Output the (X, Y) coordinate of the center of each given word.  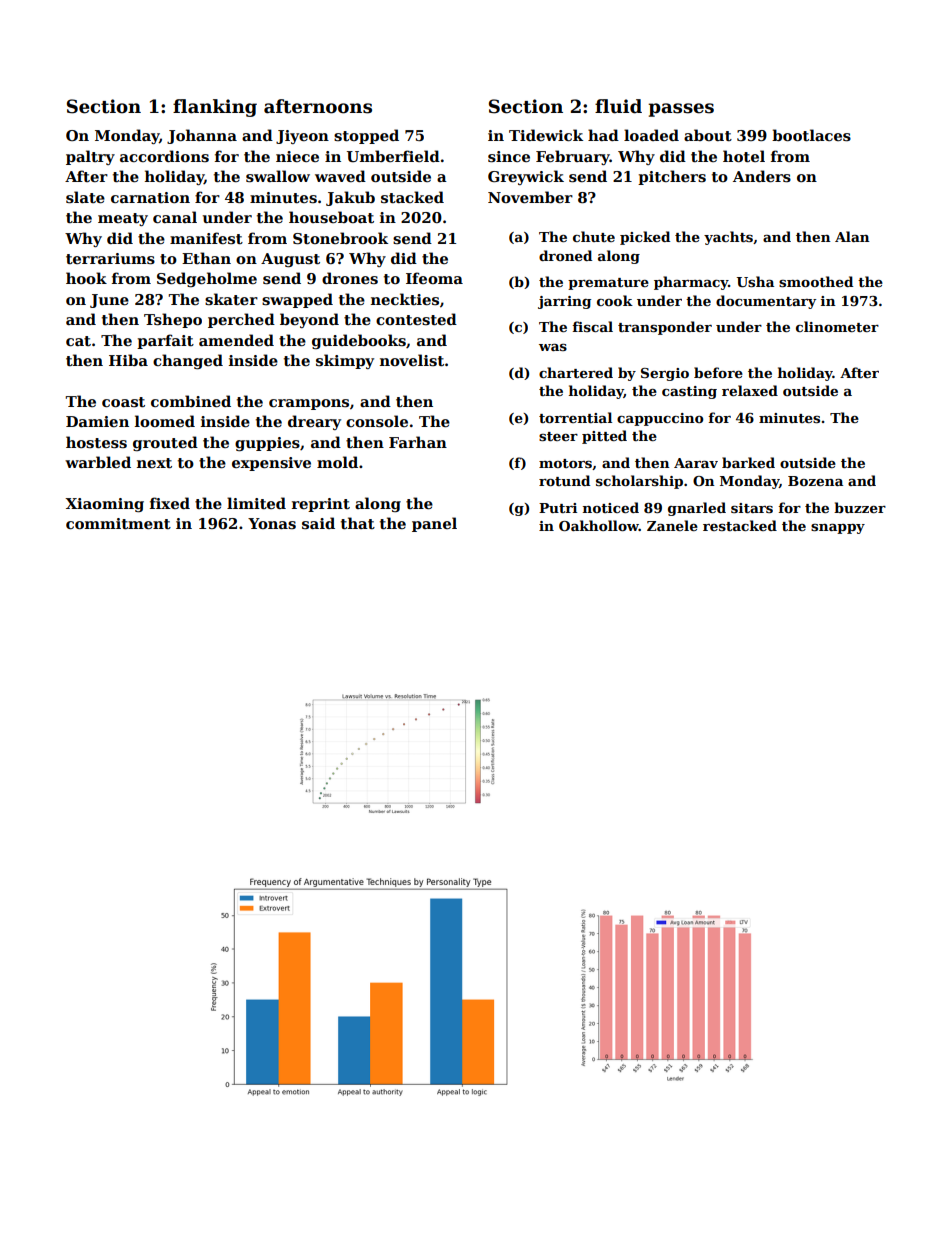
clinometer (837, 326)
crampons (309, 404)
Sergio (665, 374)
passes (681, 110)
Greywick (526, 177)
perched (241, 320)
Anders (762, 176)
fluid (618, 106)
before (718, 372)
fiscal (592, 326)
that (358, 523)
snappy (838, 529)
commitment (118, 523)
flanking (215, 108)
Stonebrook (340, 238)
